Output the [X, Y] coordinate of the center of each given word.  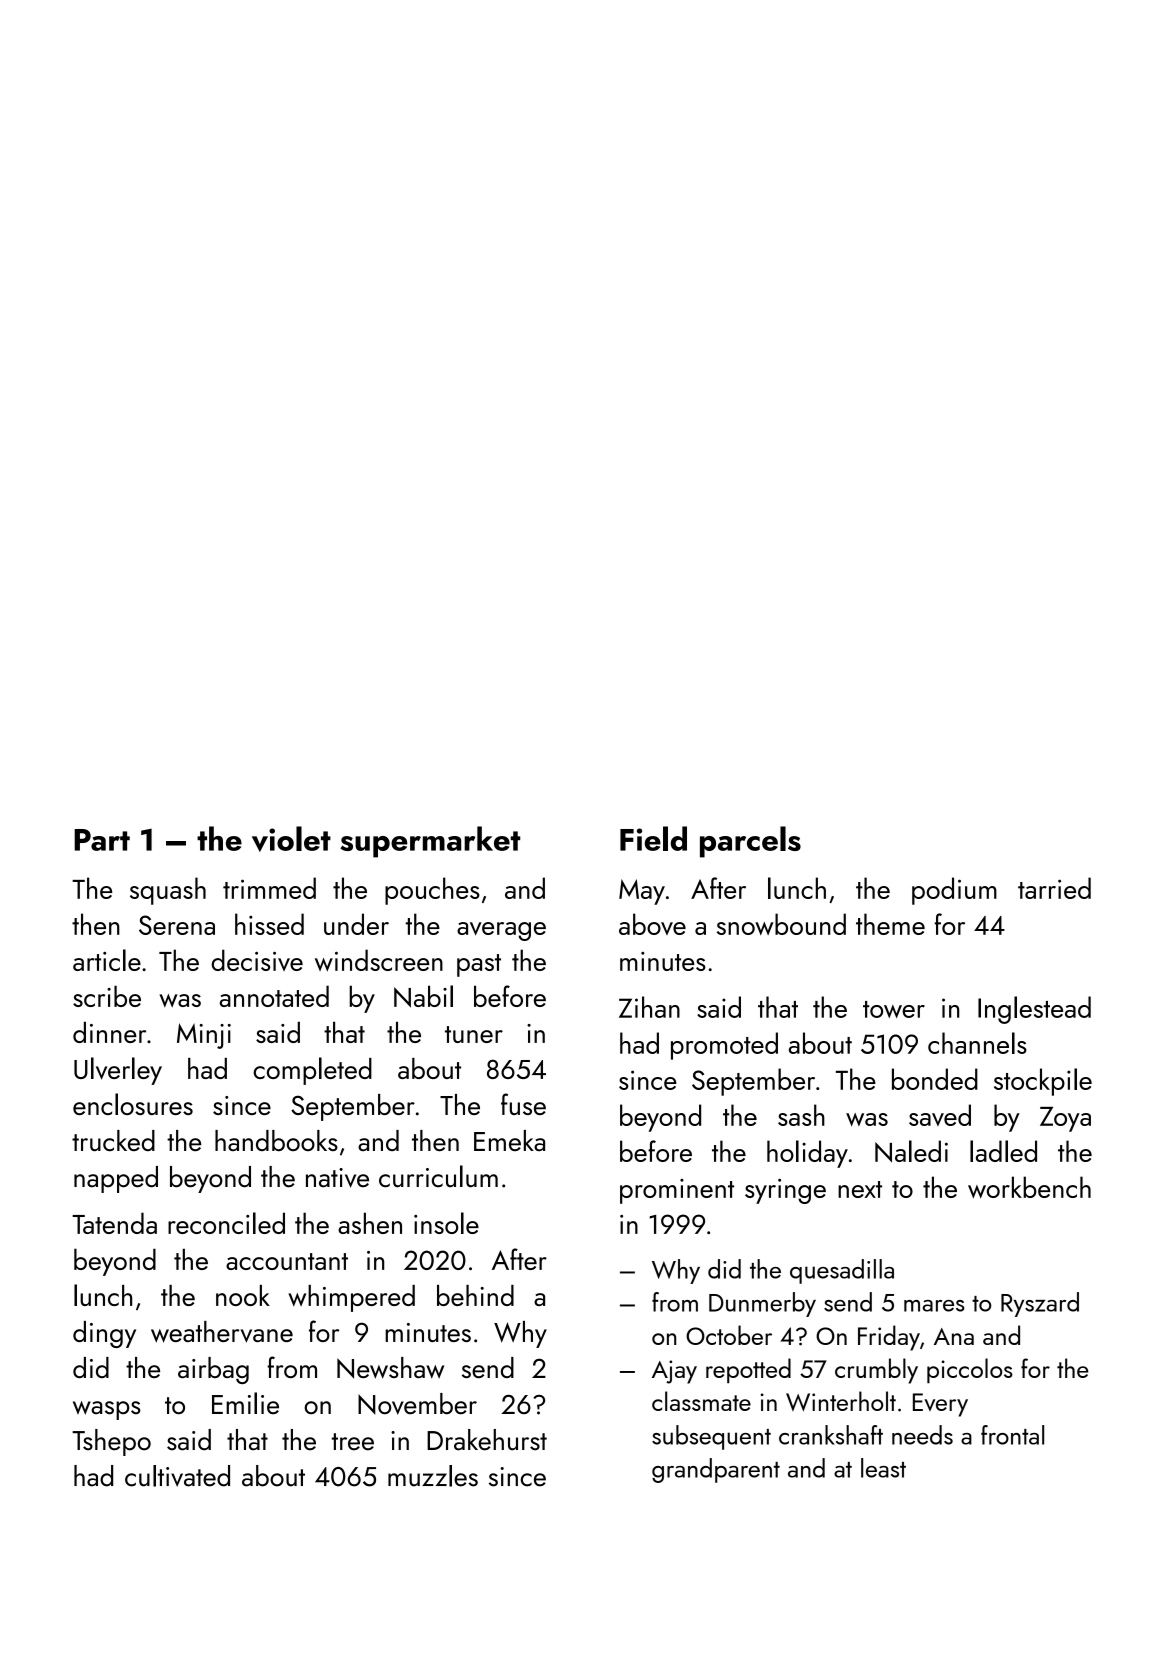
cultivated [177, 1476]
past [479, 965]
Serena [177, 925]
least [883, 1468]
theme [890, 924]
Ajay [674, 1372]
